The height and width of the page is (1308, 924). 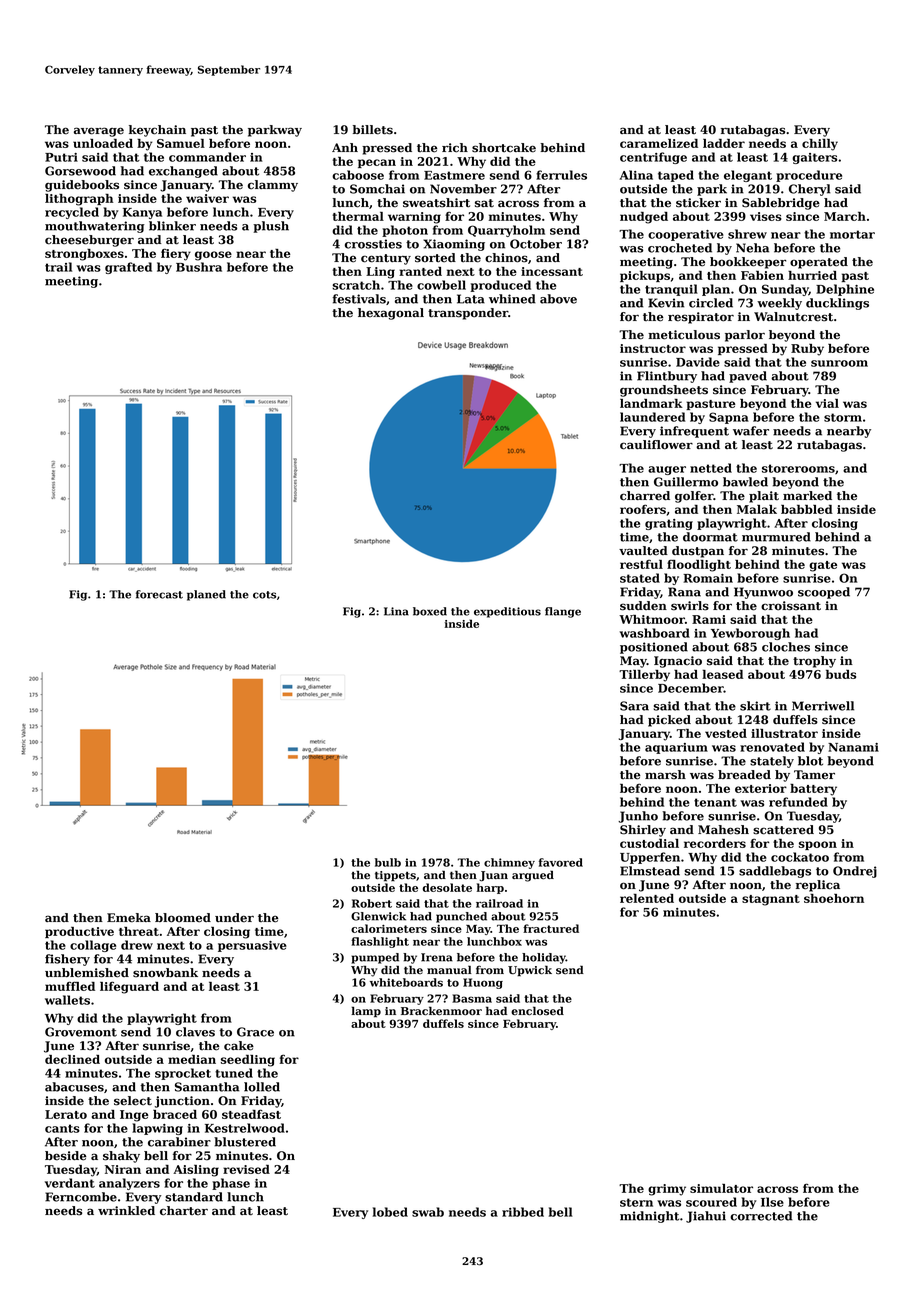 I want to click on expeditious, so click(x=507, y=612).
